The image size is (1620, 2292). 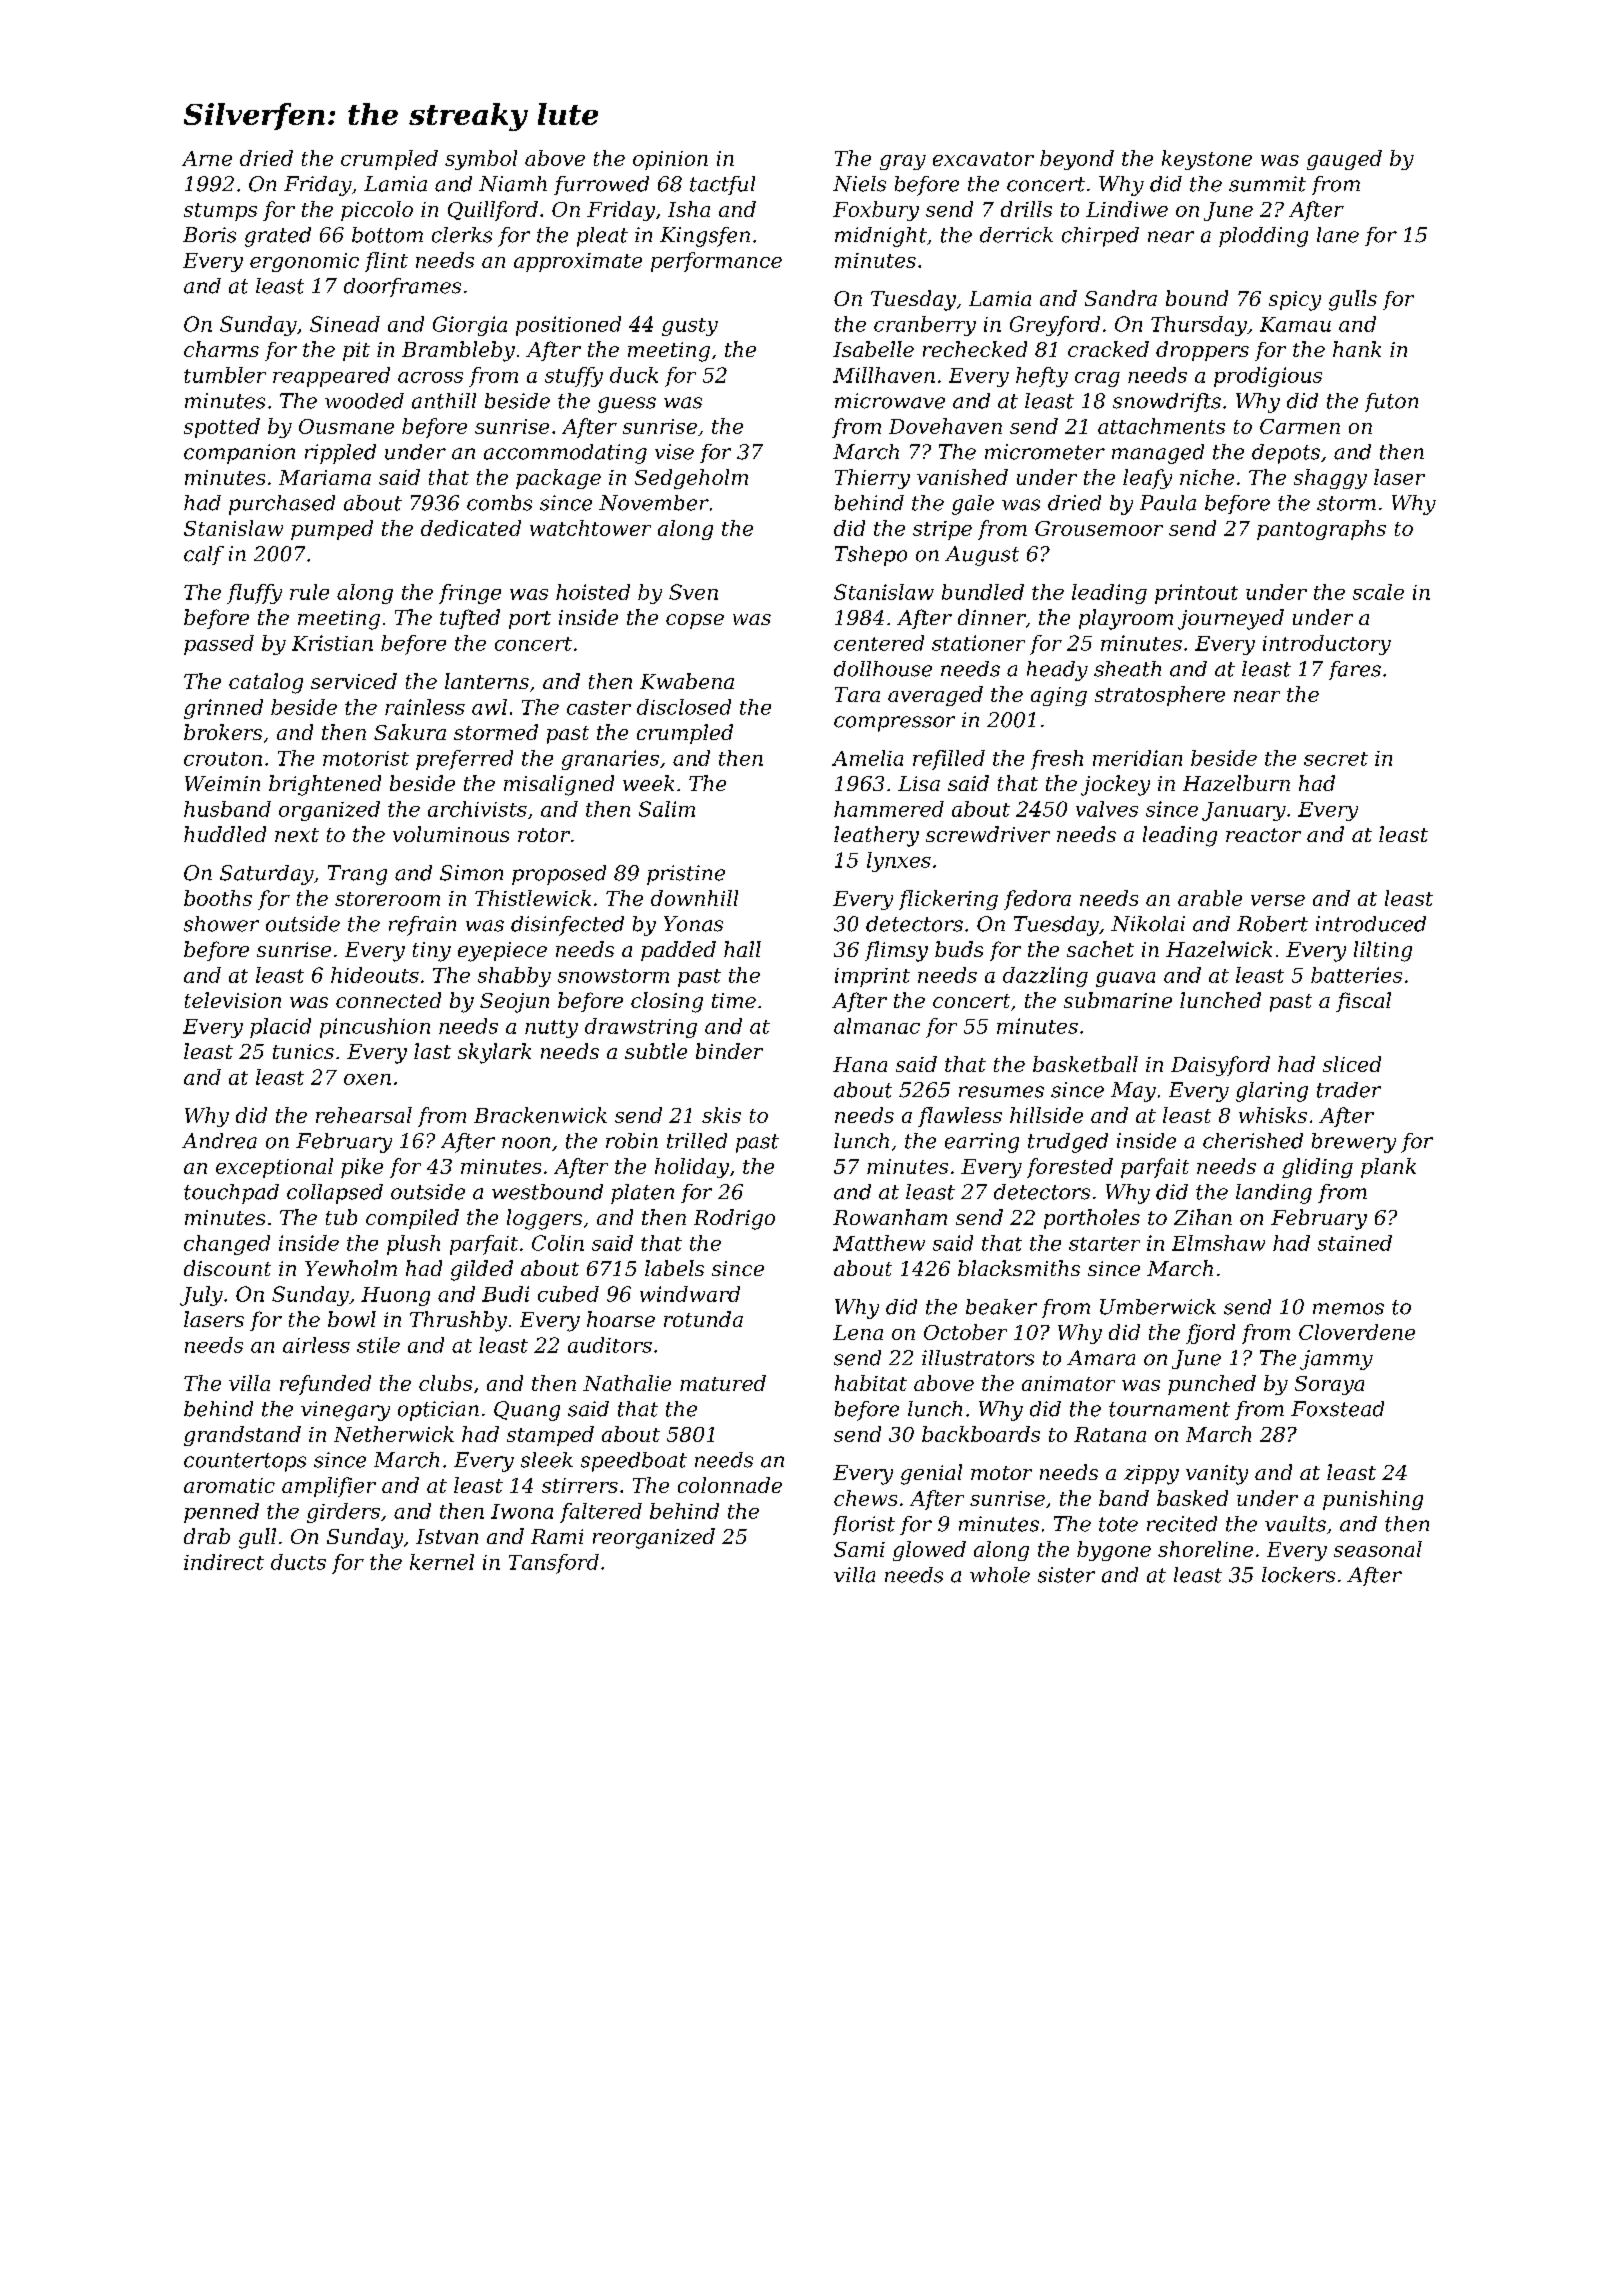 What do you see at coordinates (692, 1168) in the screenshot?
I see `holiday` at bounding box center [692, 1168].
